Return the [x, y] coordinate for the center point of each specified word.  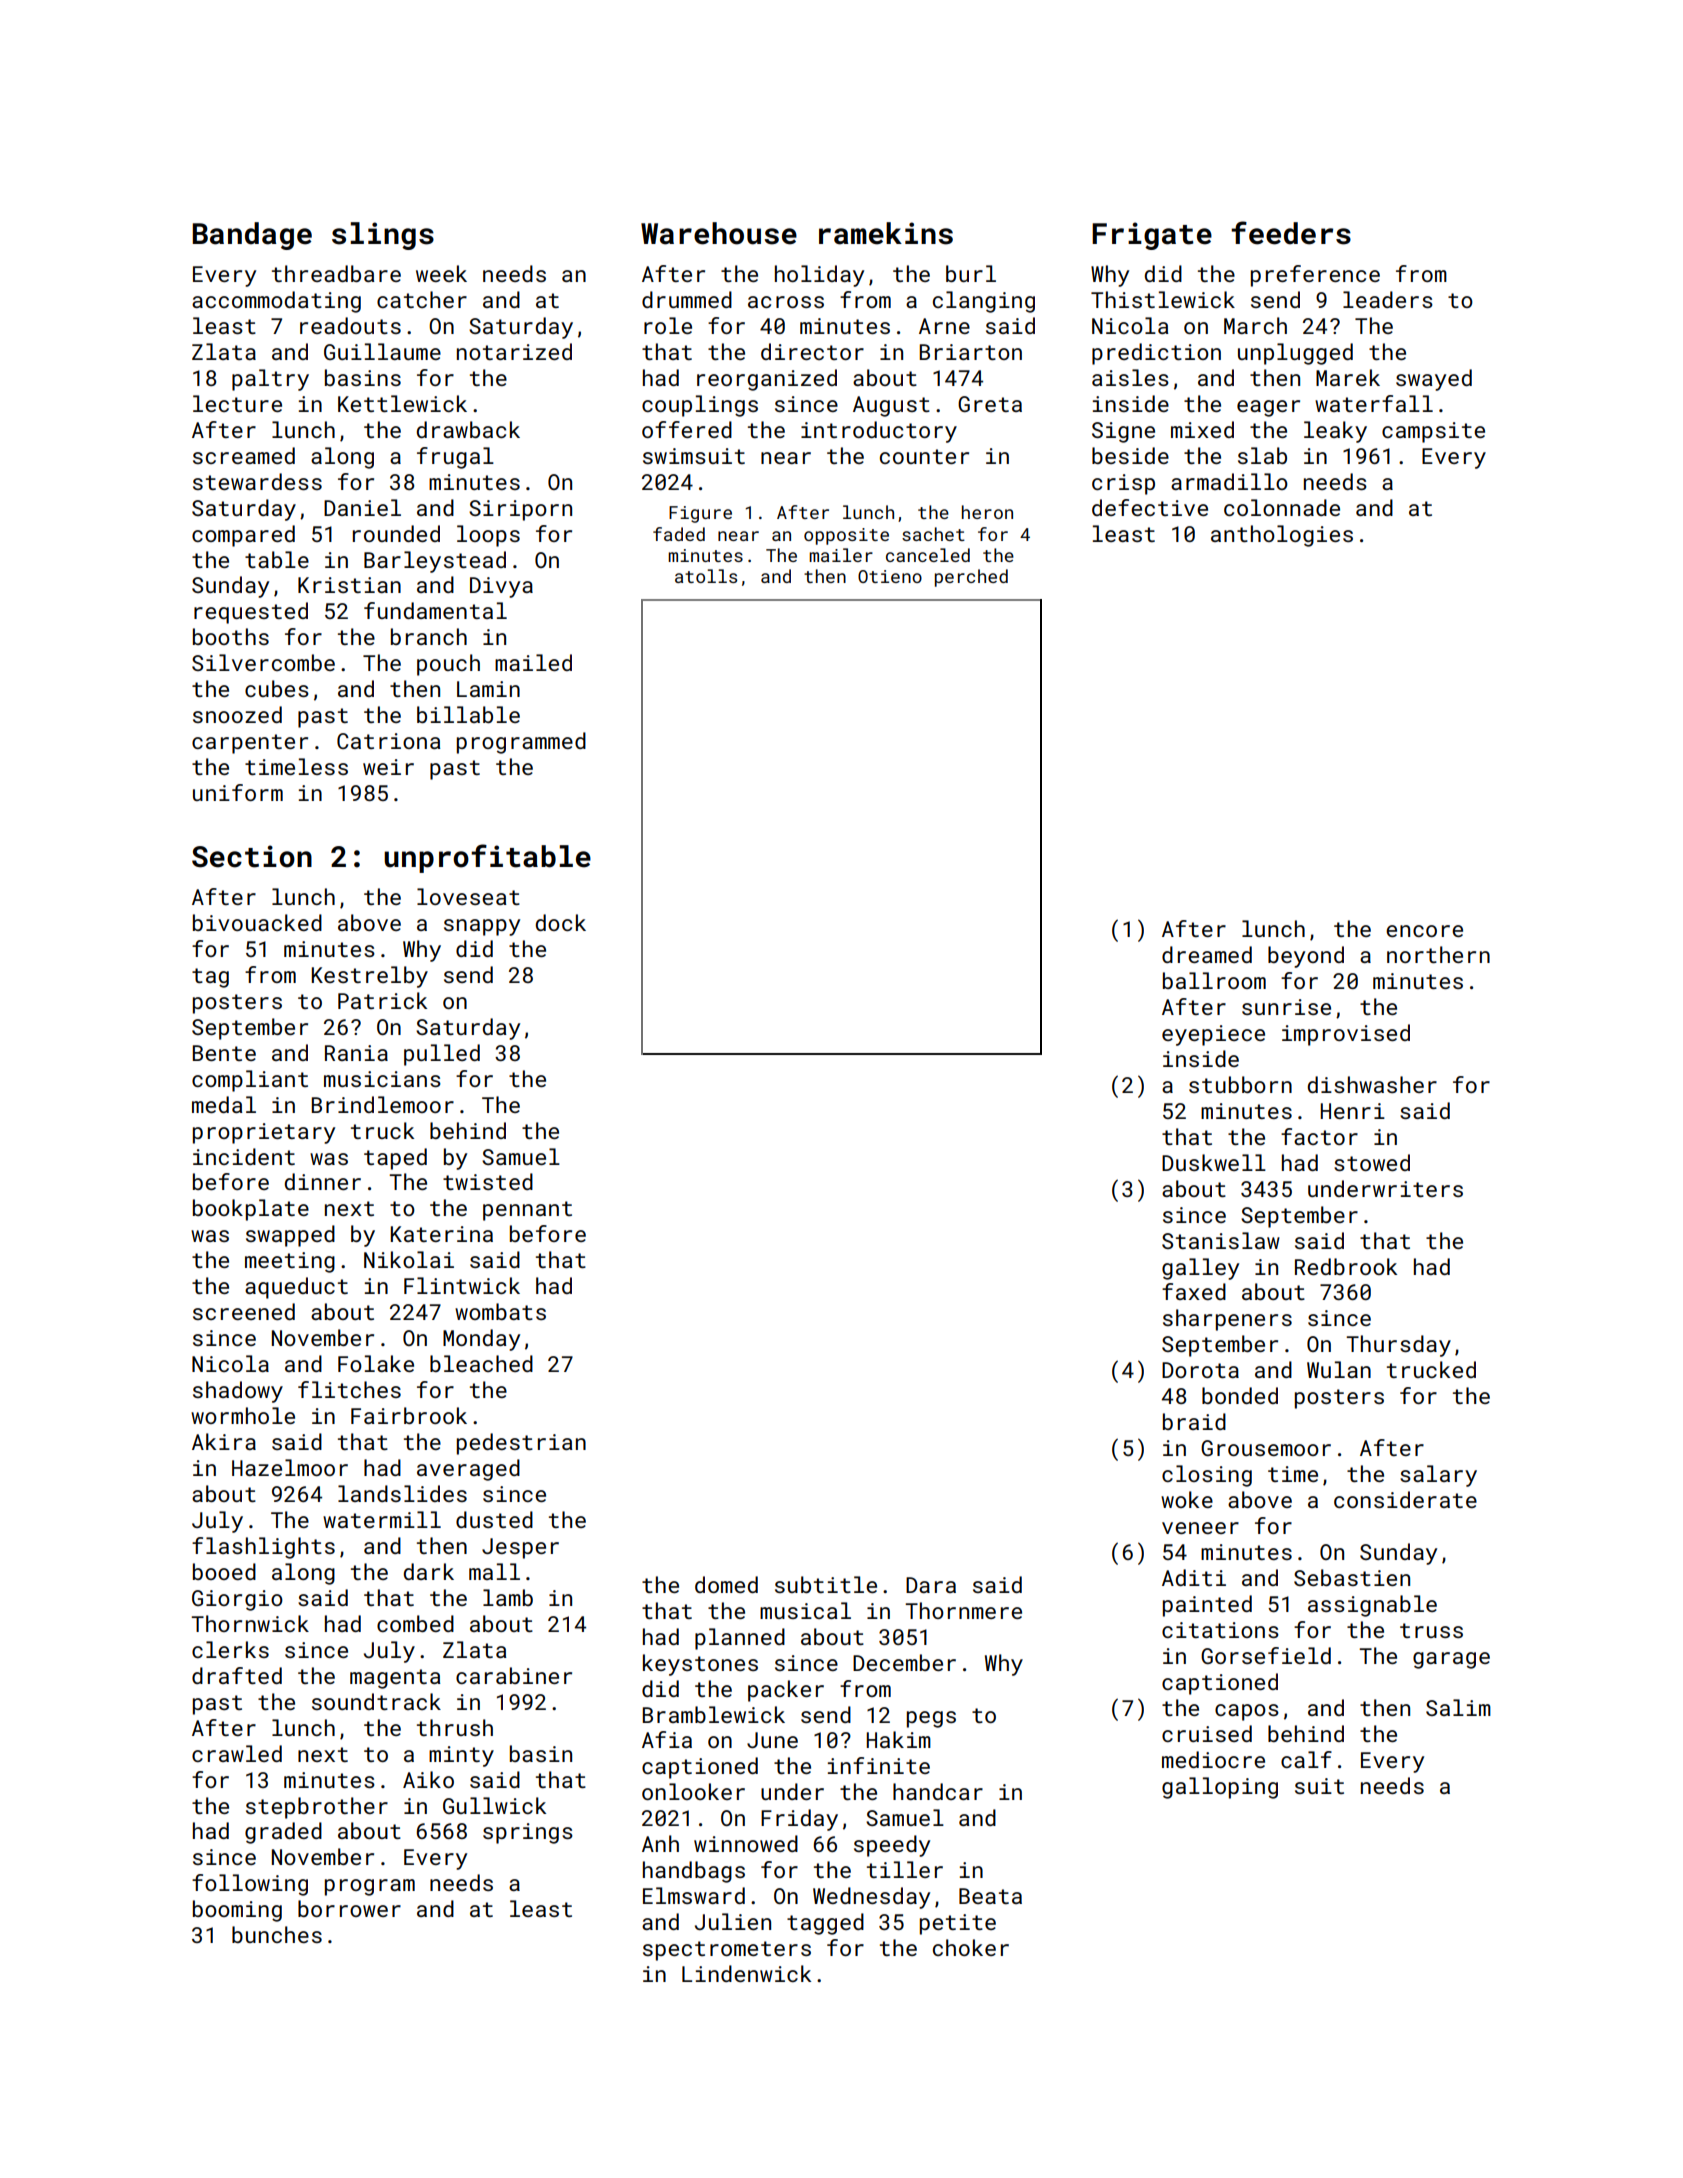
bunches [277, 1934]
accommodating [276, 302]
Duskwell [1214, 1162]
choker [971, 1947]
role [668, 325]
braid [1194, 1421]
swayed [1434, 380]
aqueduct [296, 1288]
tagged [825, 1924]
